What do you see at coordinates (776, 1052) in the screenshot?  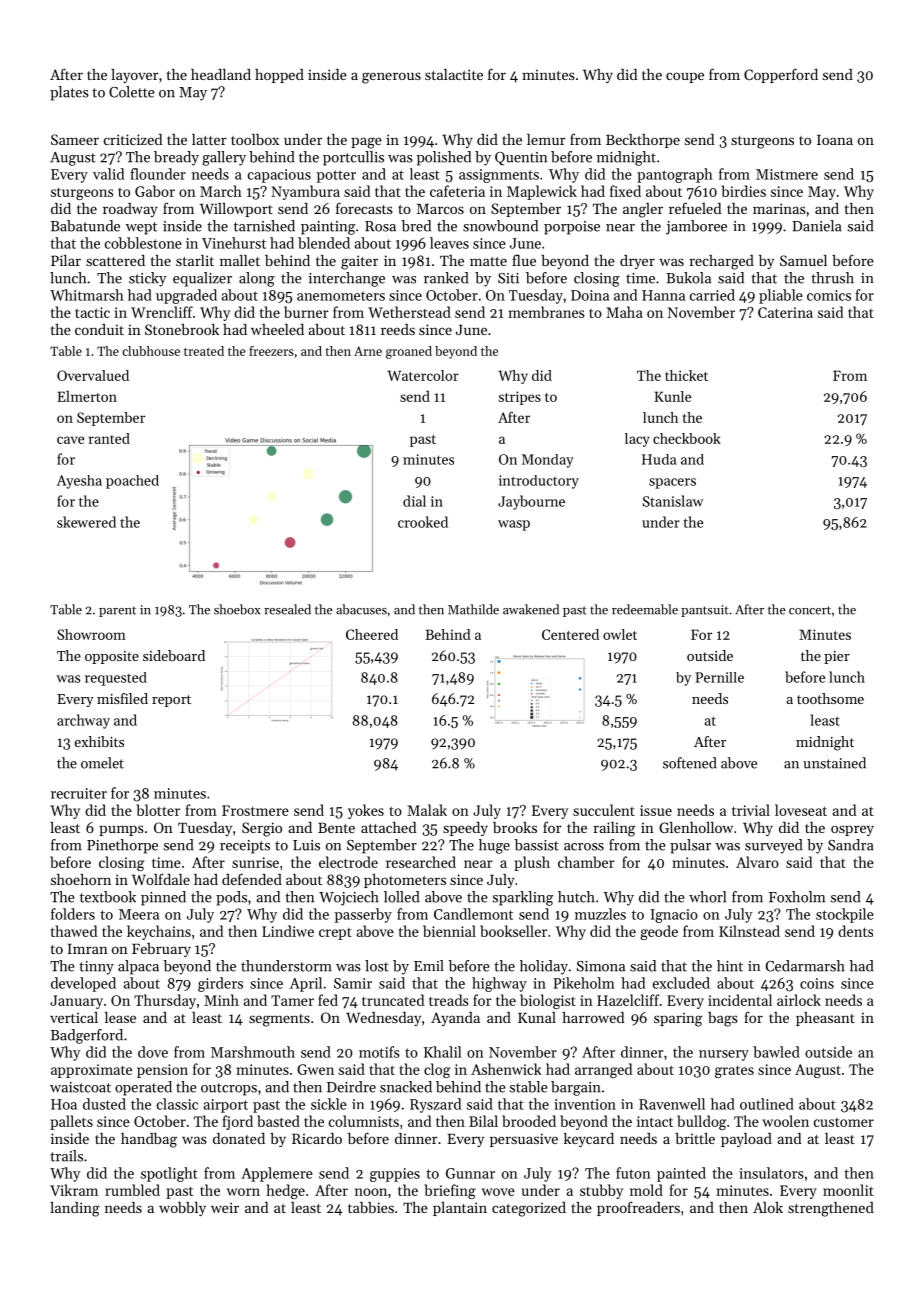 I see `bawled` at bounding box center [776, 1052].
